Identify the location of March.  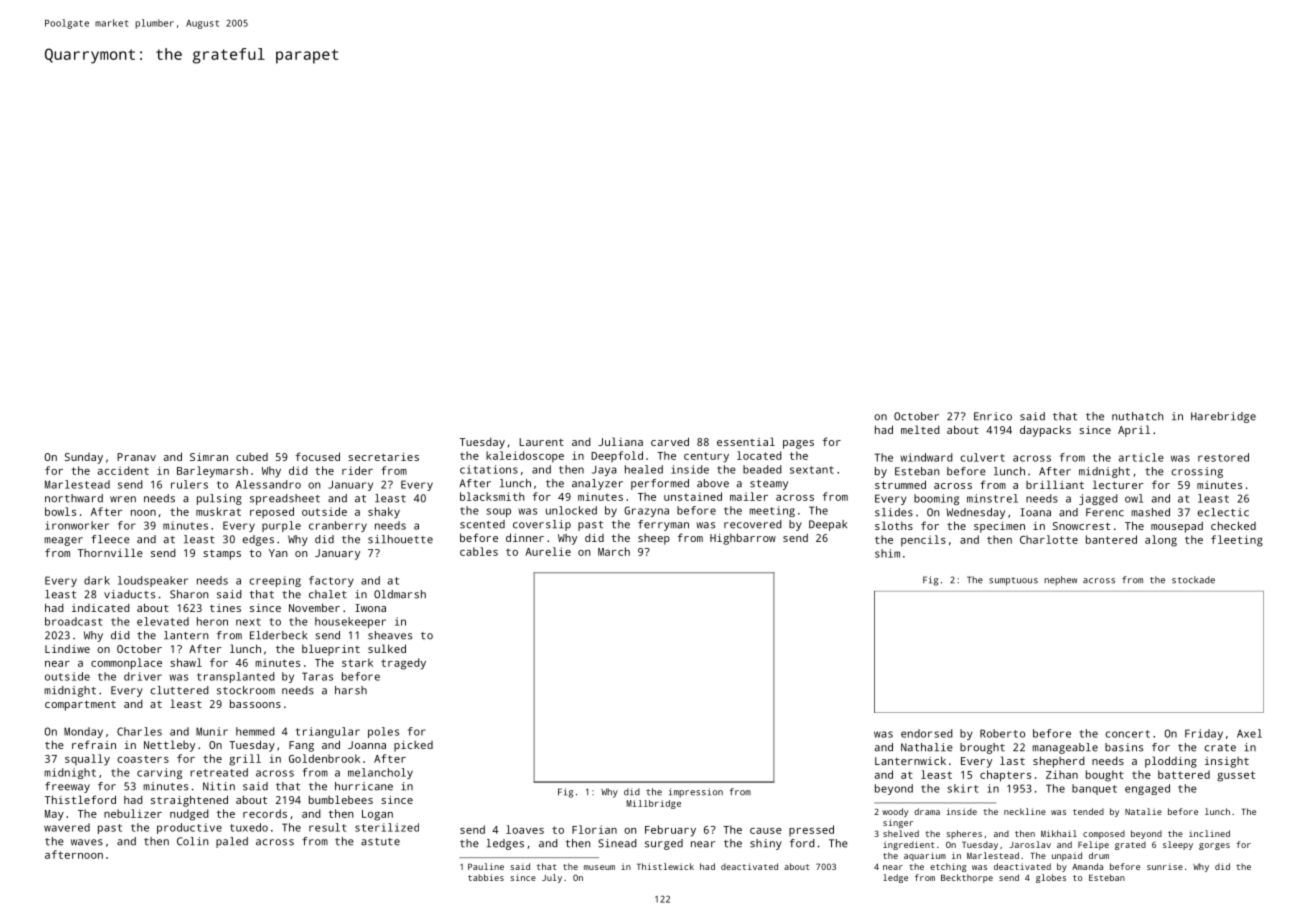
(614, 551).
